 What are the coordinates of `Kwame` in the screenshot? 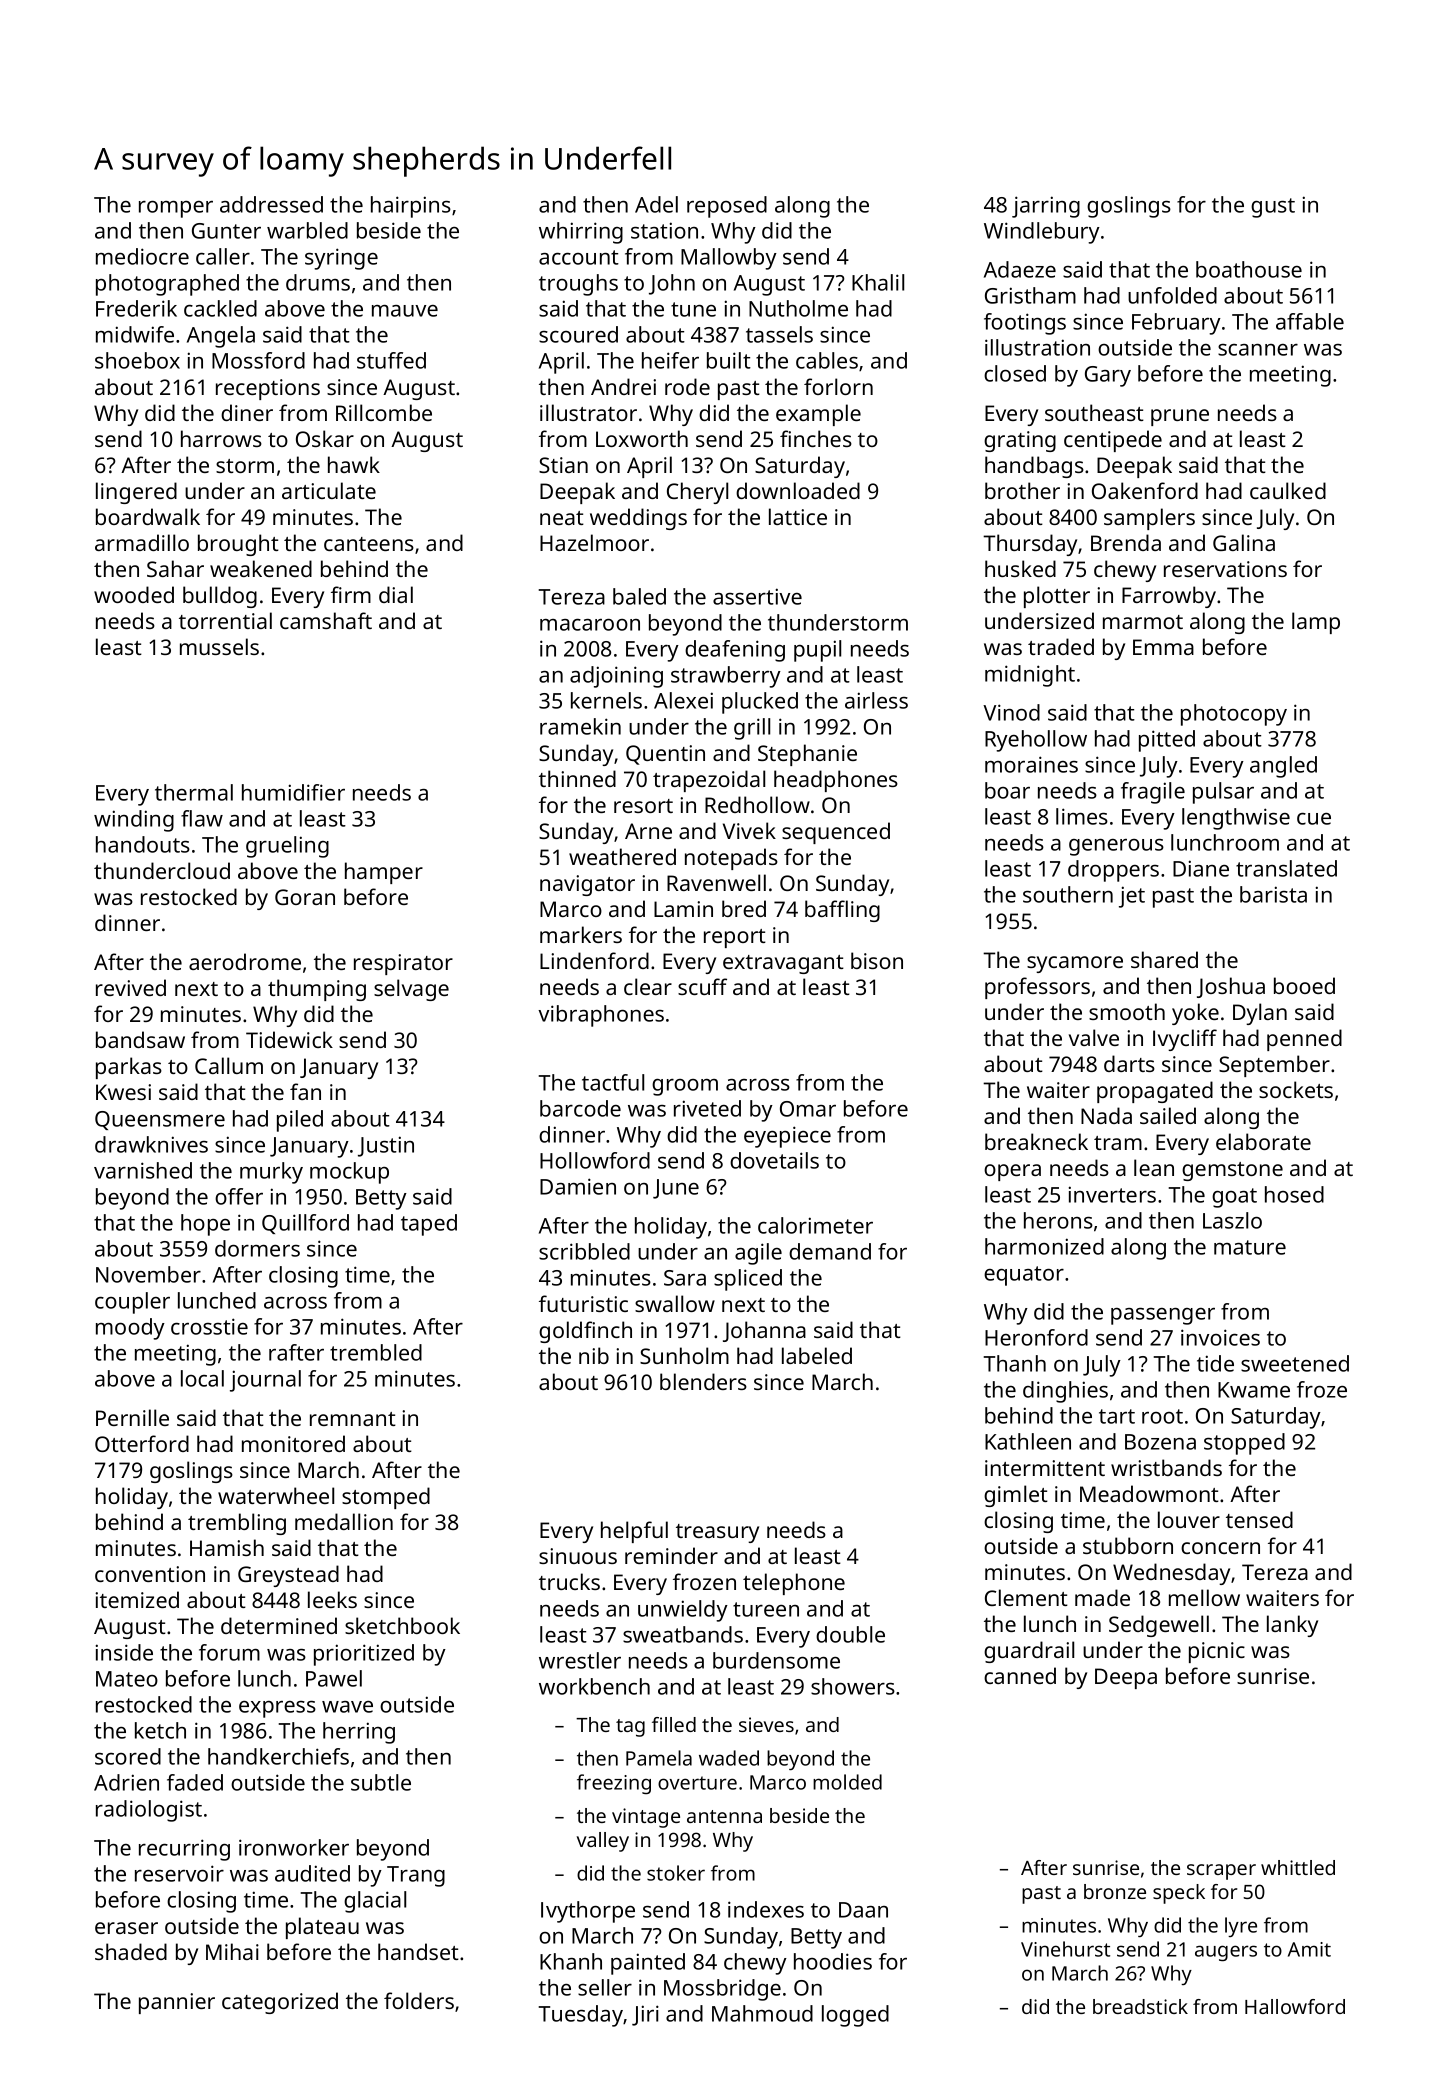 It's located at (1254, 1390).
